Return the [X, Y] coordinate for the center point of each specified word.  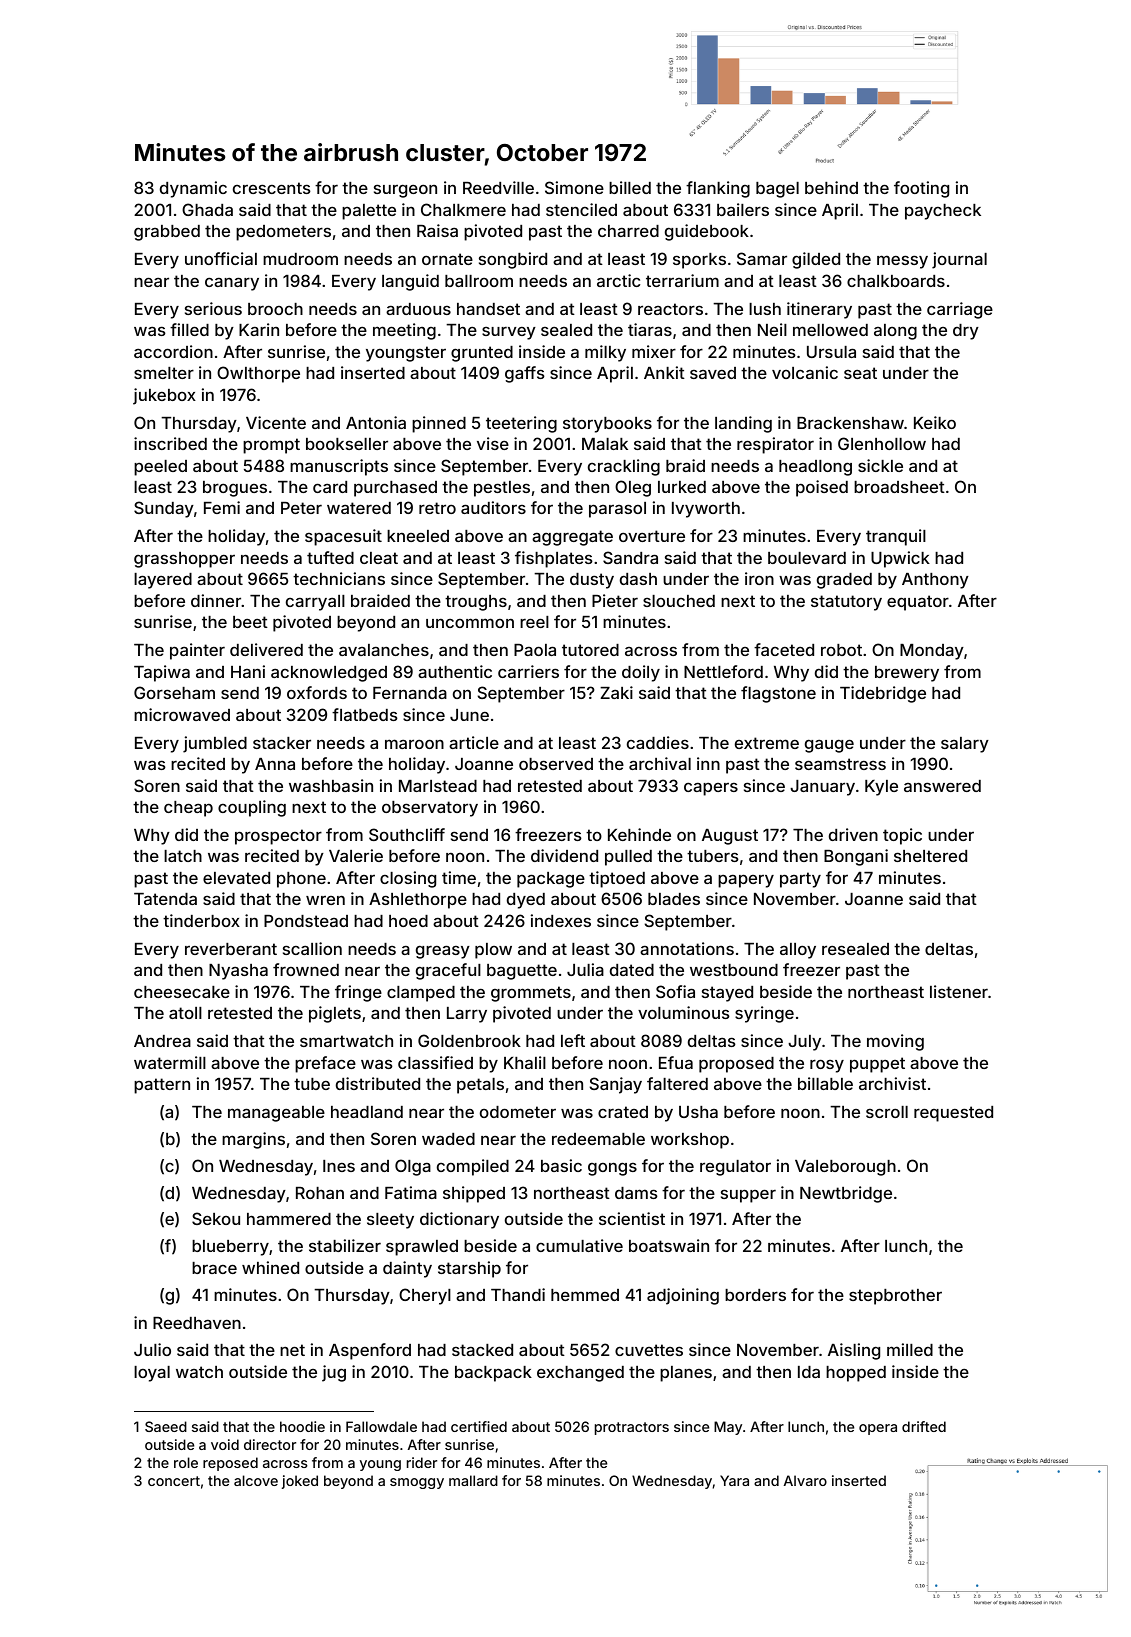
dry [966, 332]
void [225, 1444]
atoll [185, 1013]
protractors [632, 1428]
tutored [590, 650]
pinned [439, 424]
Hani [248, 671]
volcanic [805, 372]
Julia [585, 969]
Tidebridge [883, 694]
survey [509, 333]
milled [910, 1349]
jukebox [164, 396]
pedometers [283, 233]
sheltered [930, 856]
